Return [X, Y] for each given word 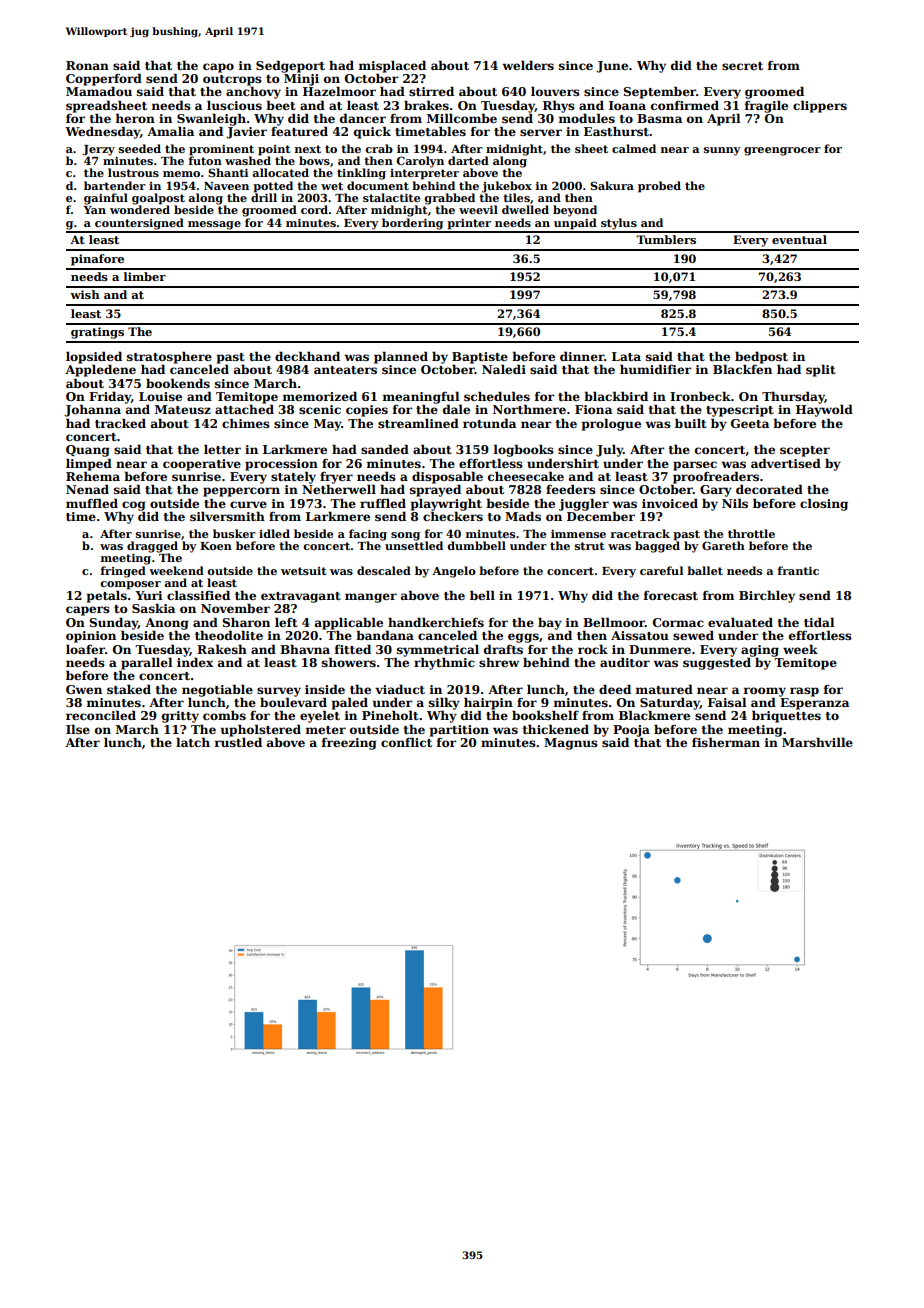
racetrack [640, 533]
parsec [695, 466]
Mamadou [99, 91]
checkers [453, 516]
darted [468, 160]
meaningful [421, 397]
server [541, 132]
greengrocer [782, 151]
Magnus [571, 744]
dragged [152, 547]
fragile [766, 106]
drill [264, 197]
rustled [238, 742]
